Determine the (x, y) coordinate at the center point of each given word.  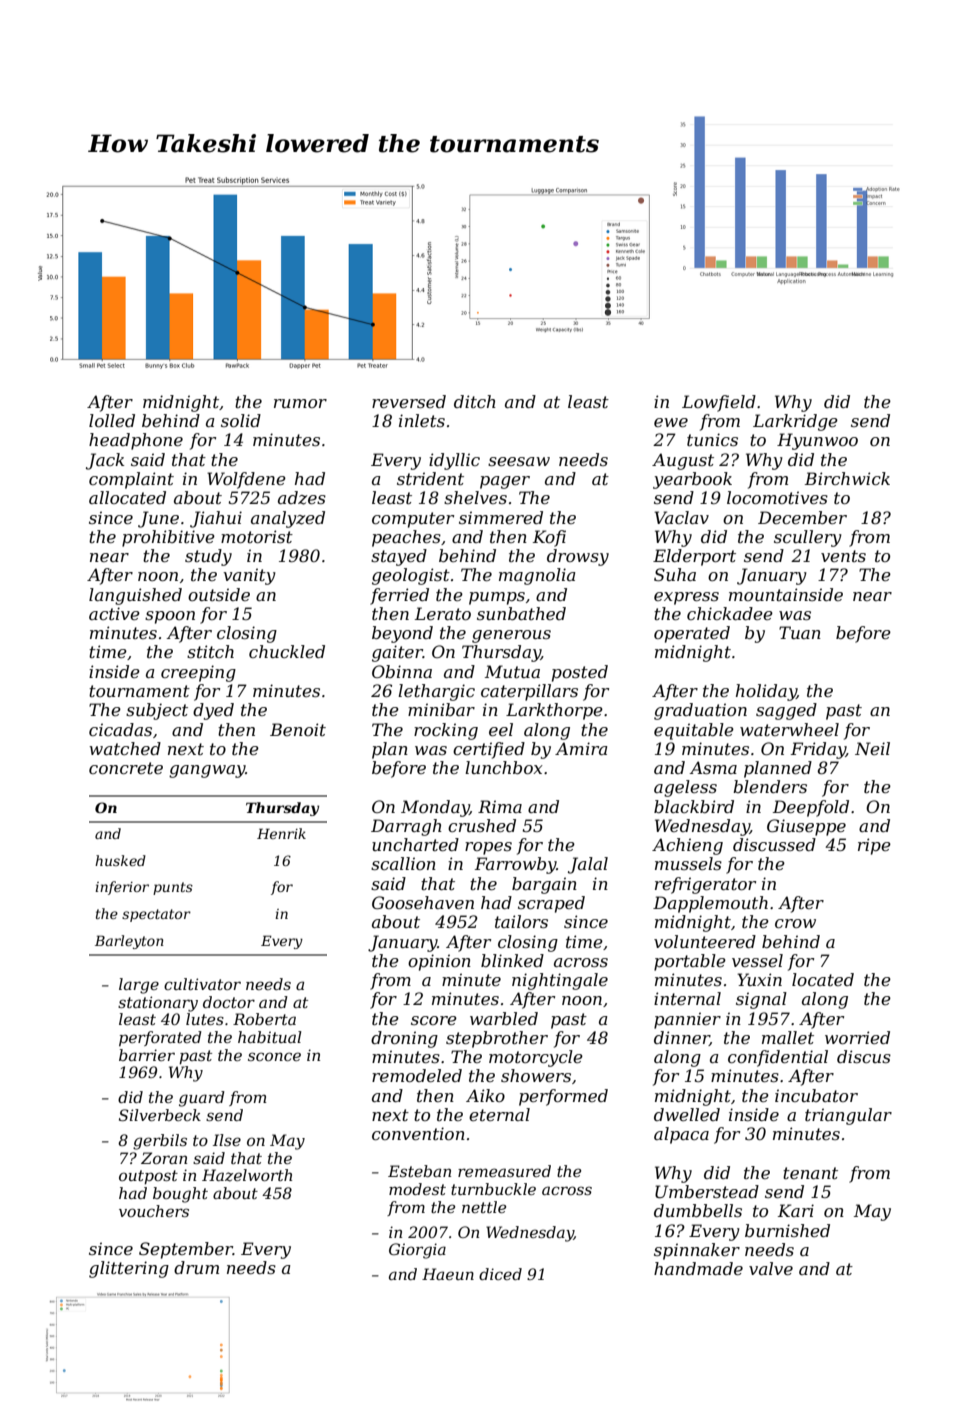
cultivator (202, 984)
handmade (698, 1268)
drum (196, 1267)
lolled (112, 420)
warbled (504, 1018)
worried (857, 1037)
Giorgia (417, 1251)
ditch (475, 401)
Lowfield (719, 403)
